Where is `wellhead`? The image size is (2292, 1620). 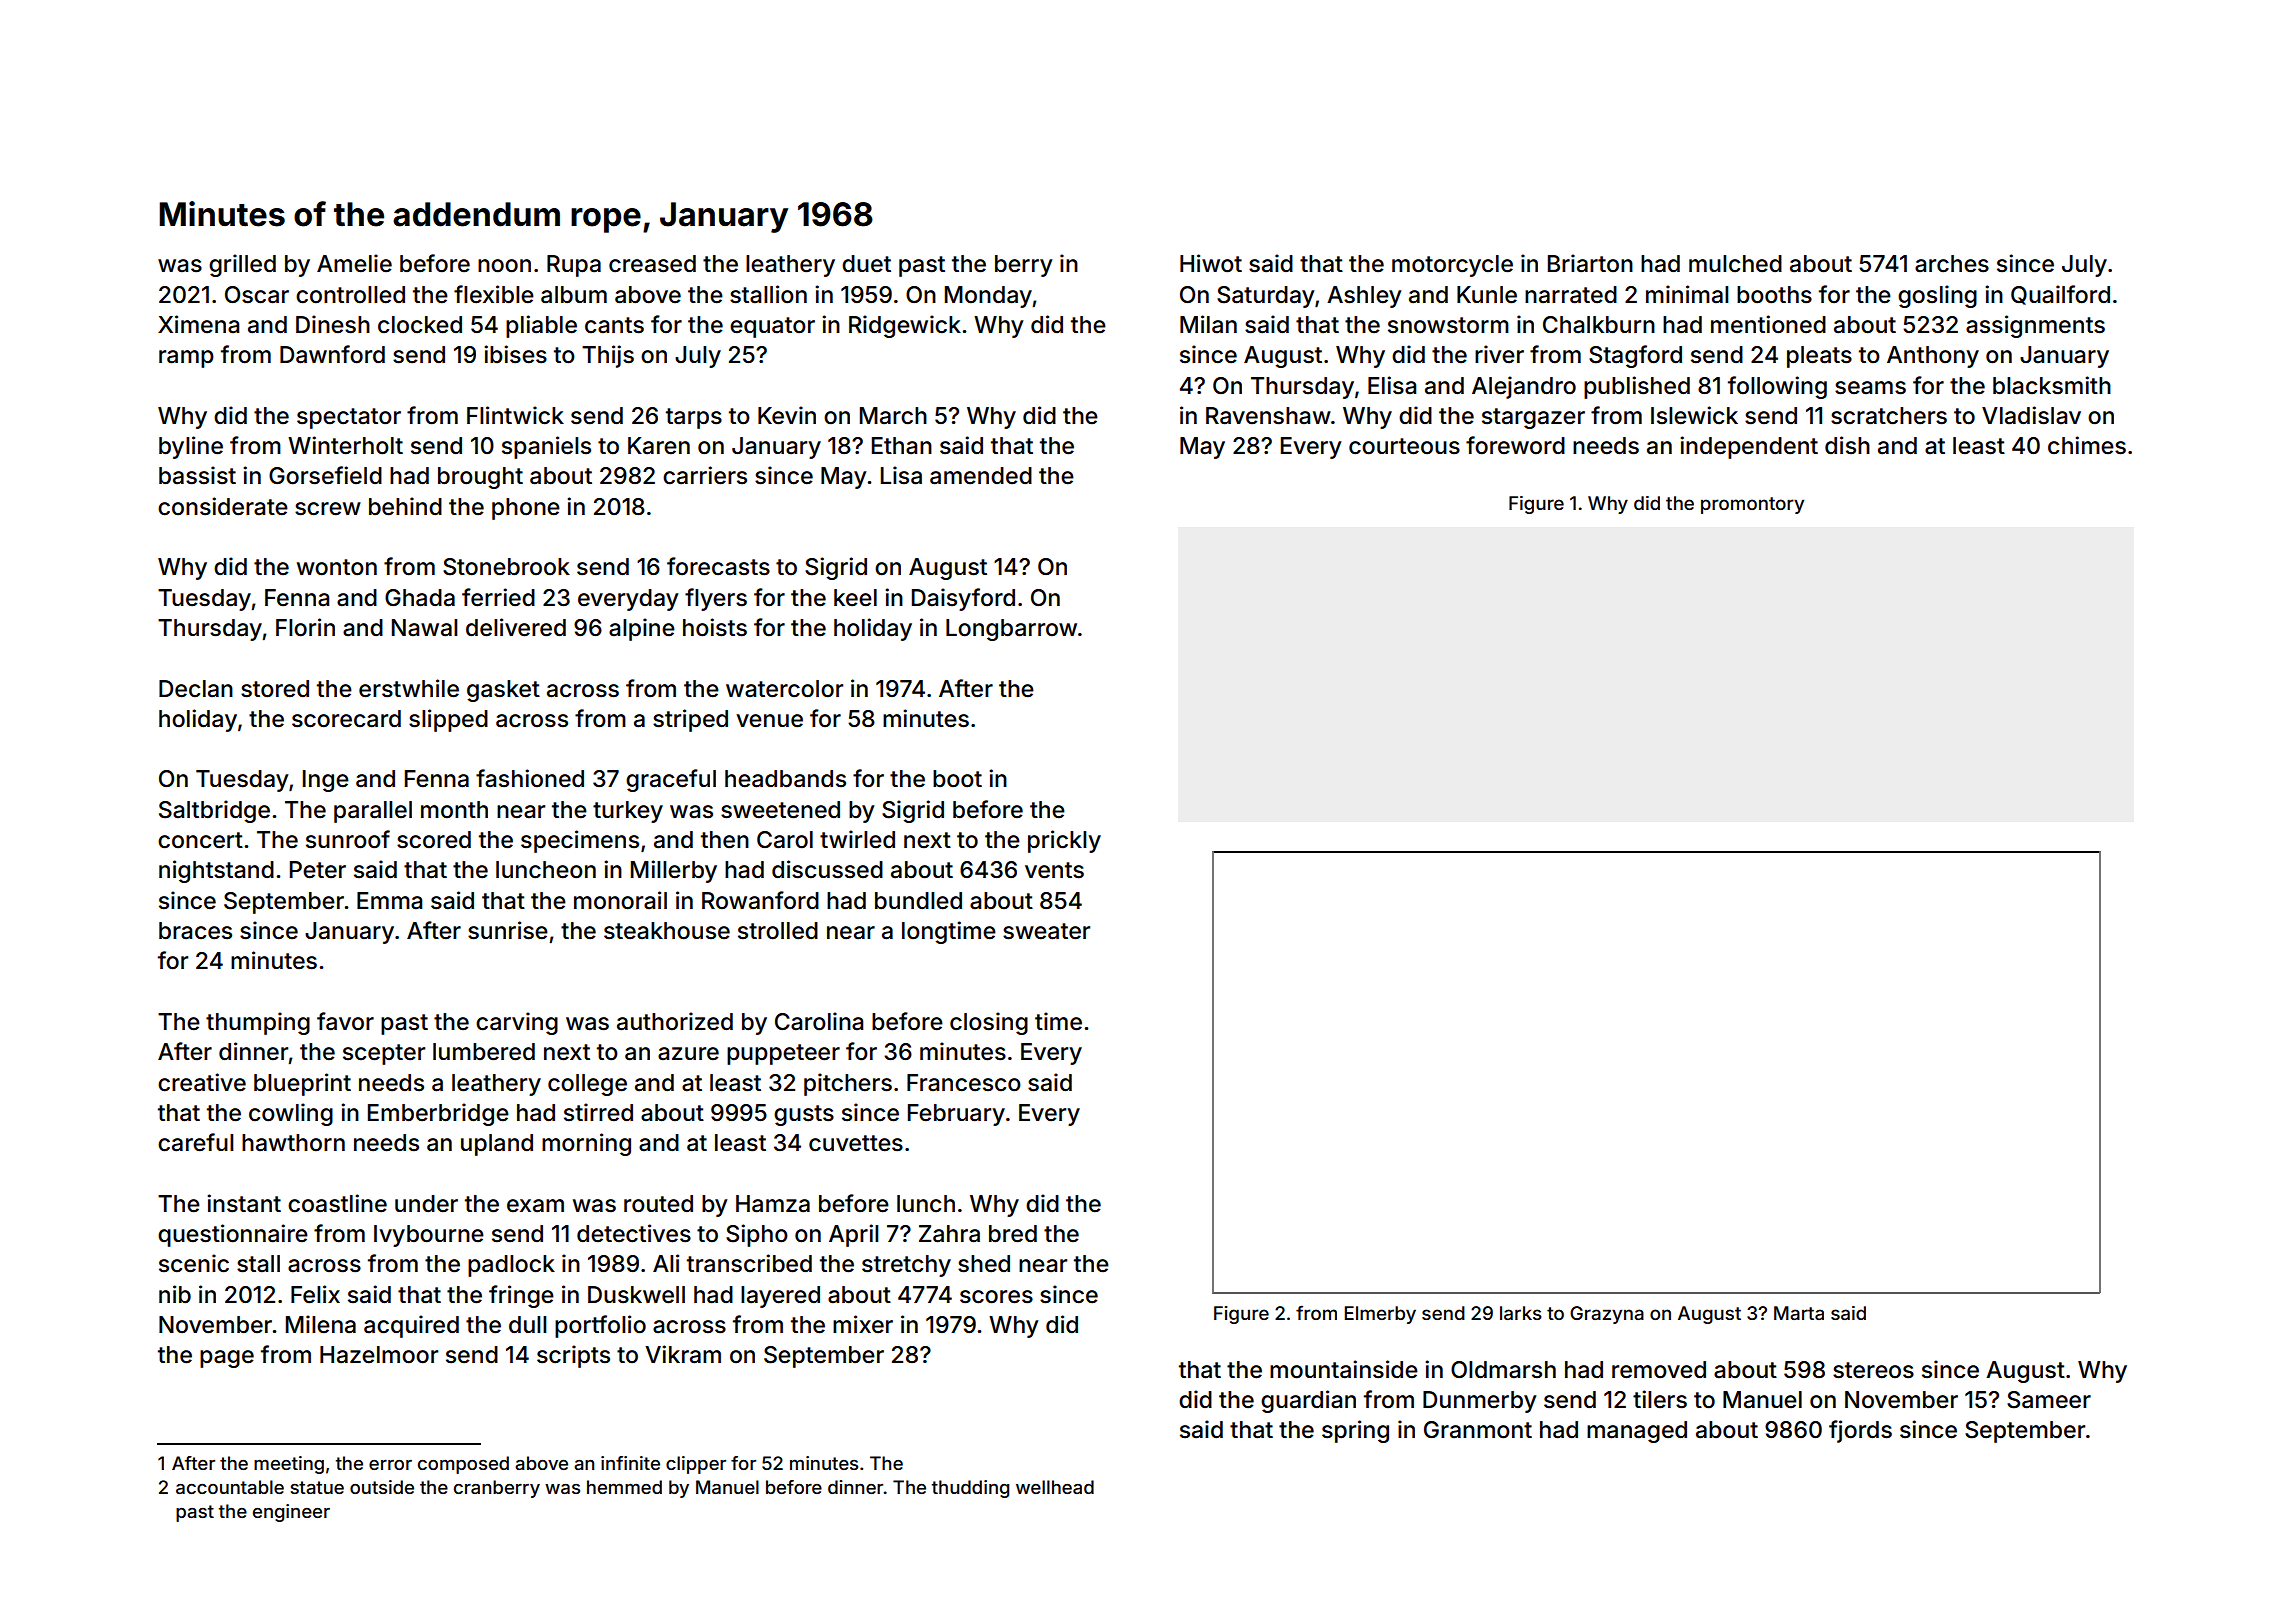
wellhead is located at coordinates (1055, 1487).
